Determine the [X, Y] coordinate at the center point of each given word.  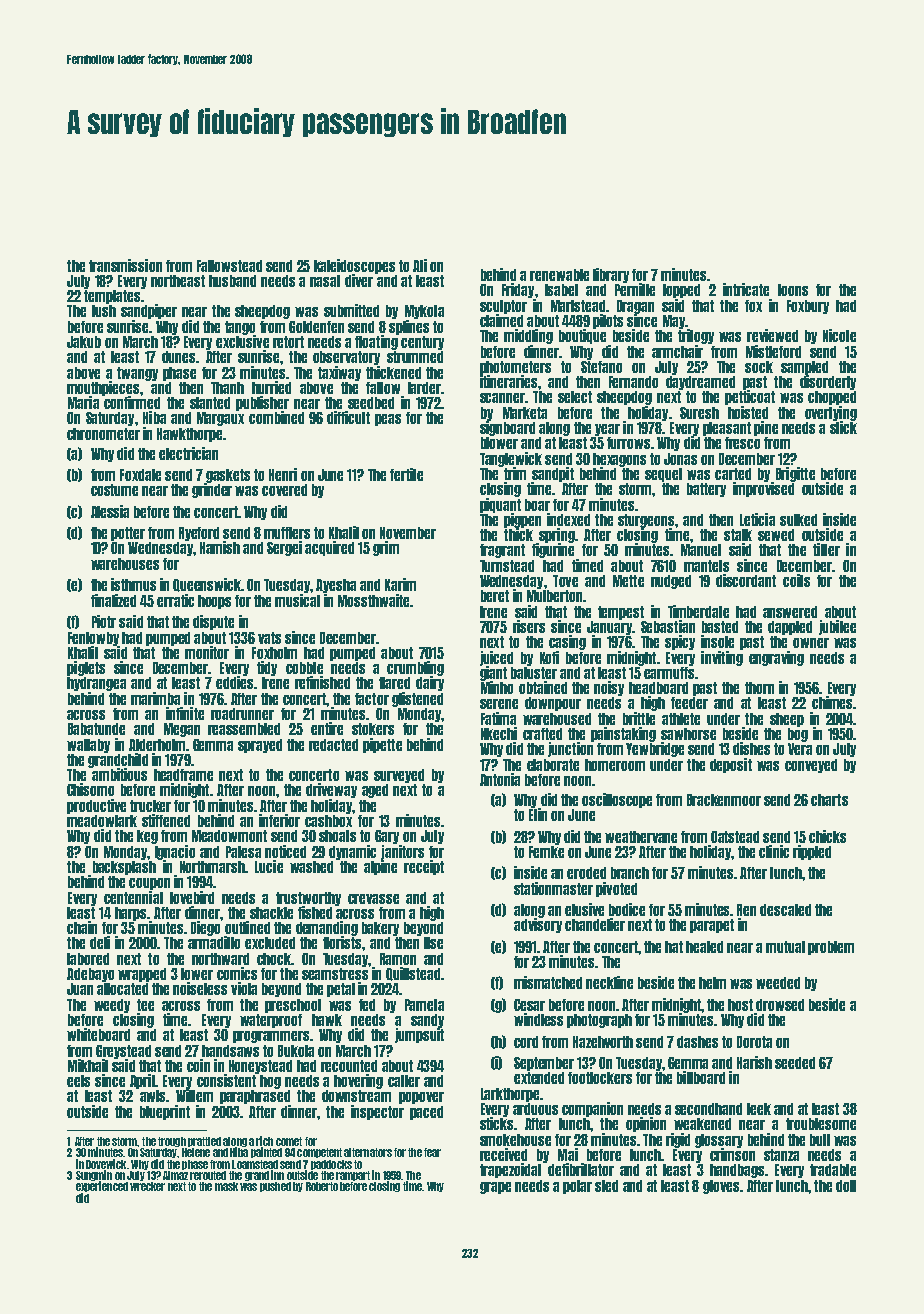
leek [759, 1109]
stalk [738, 535]
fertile [406, 474]
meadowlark [102, 821]
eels [78, 1081]
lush [104, 311]
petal [341, 990]
